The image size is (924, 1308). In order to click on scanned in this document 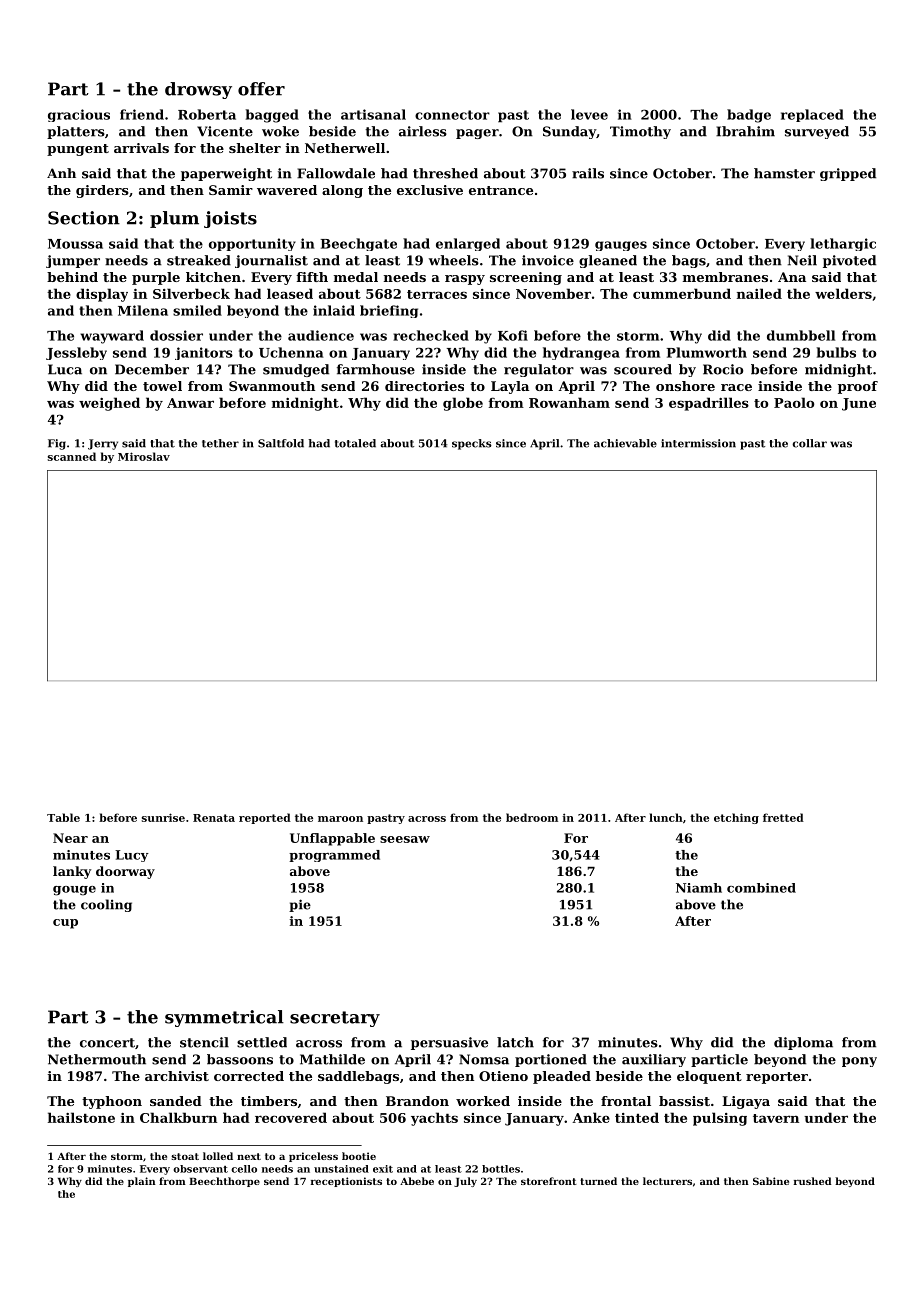, I will do `click(72, 456)`.
